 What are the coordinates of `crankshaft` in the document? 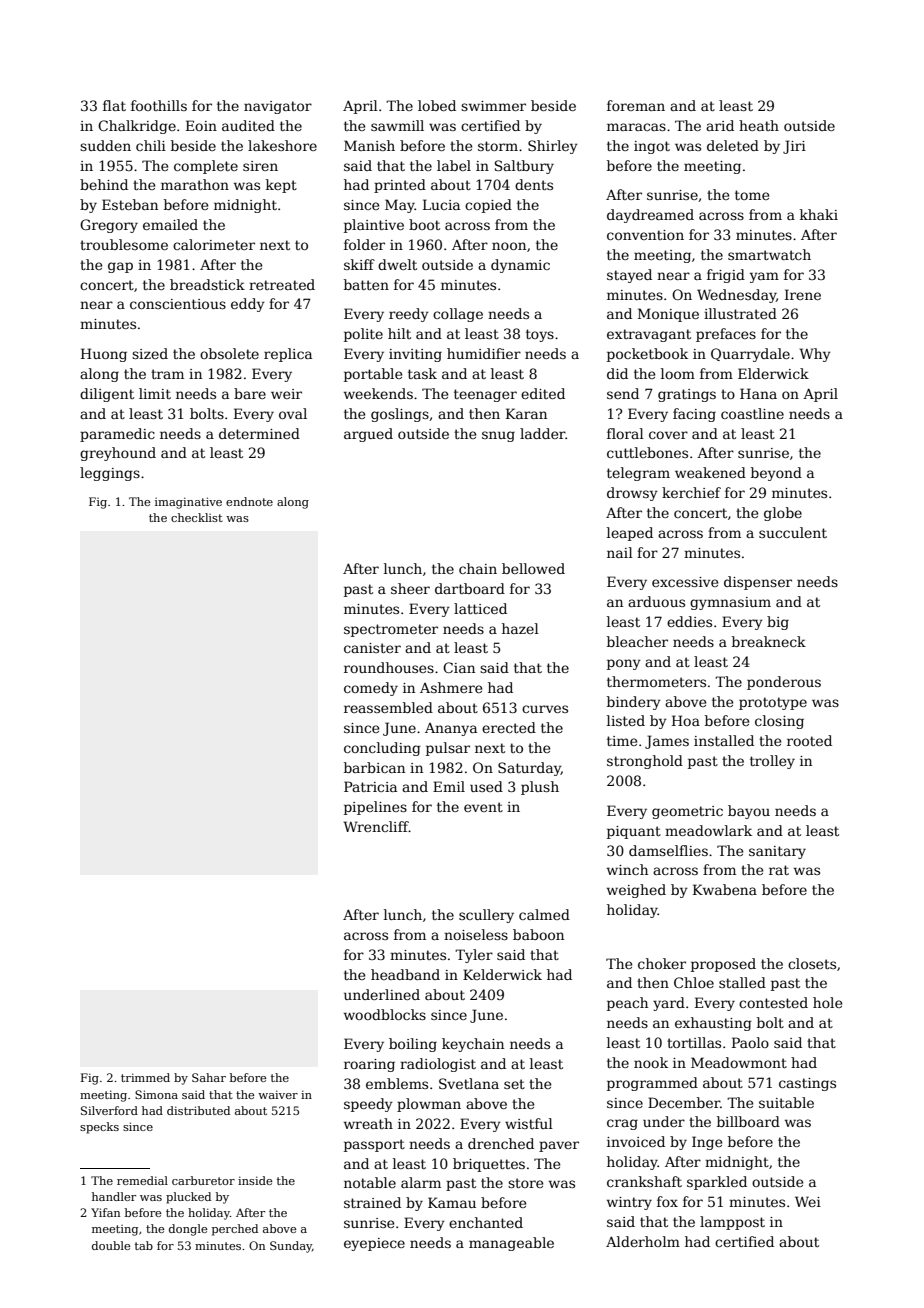 It's located at (644, 1181).
